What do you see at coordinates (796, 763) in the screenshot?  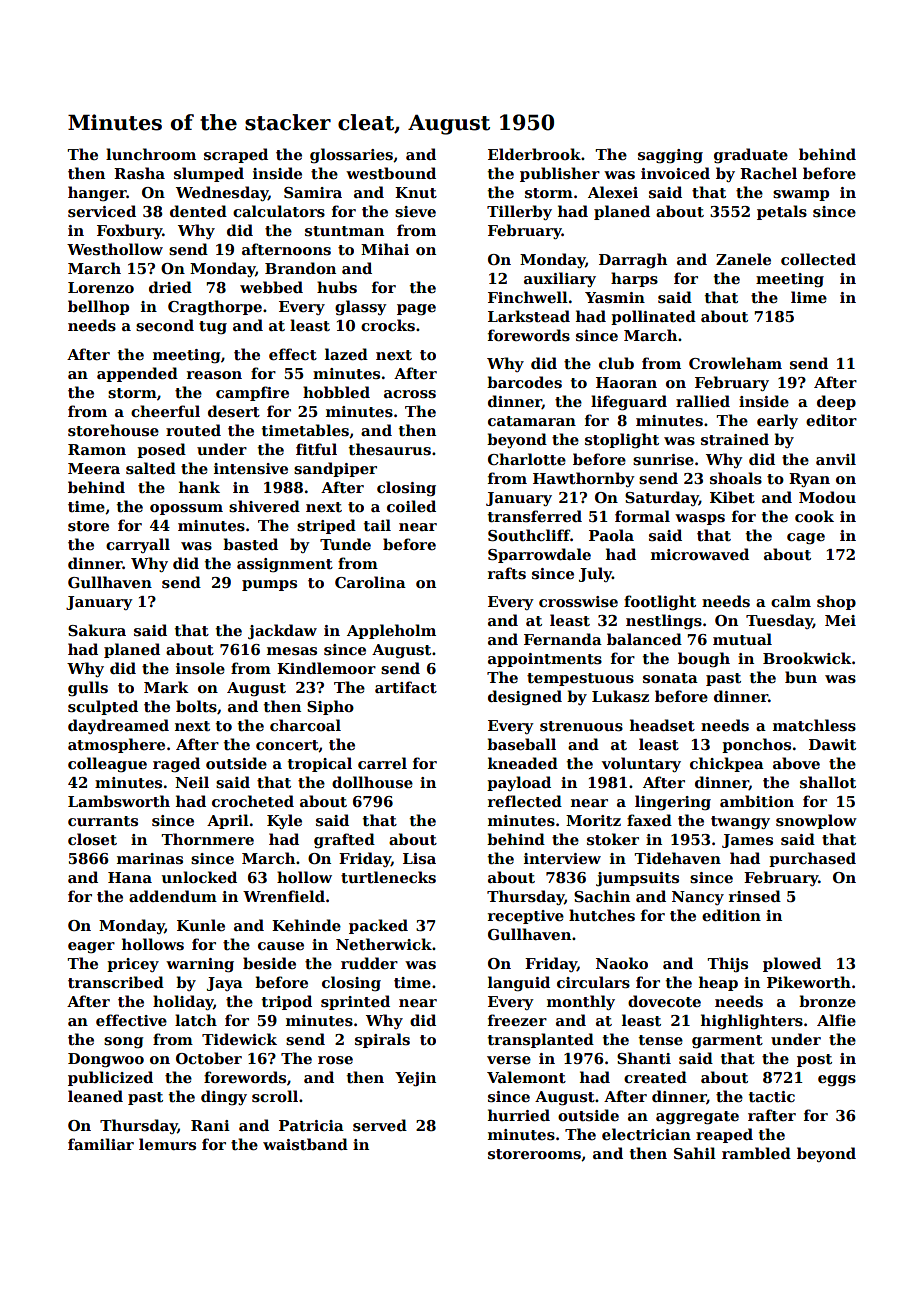 I see `above` at bounding box center [796, 763].
